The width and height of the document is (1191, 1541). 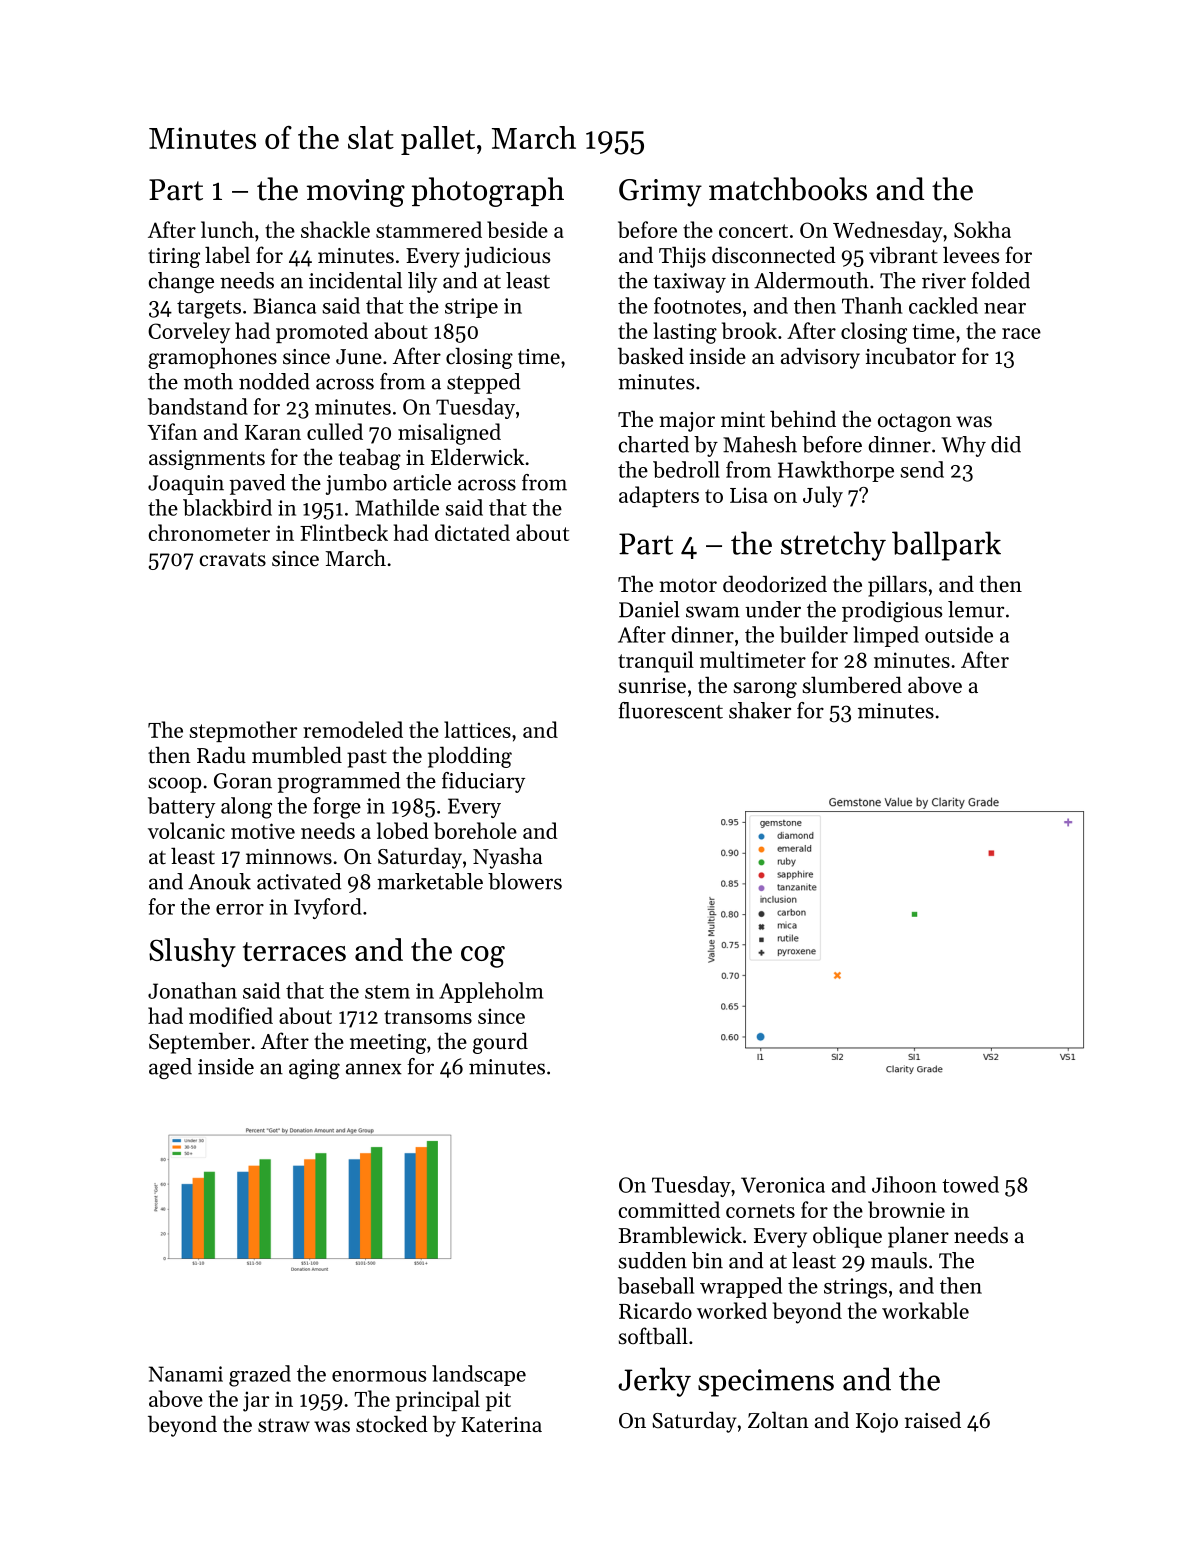 I want to click on moving, so click(x=356, y=193).
